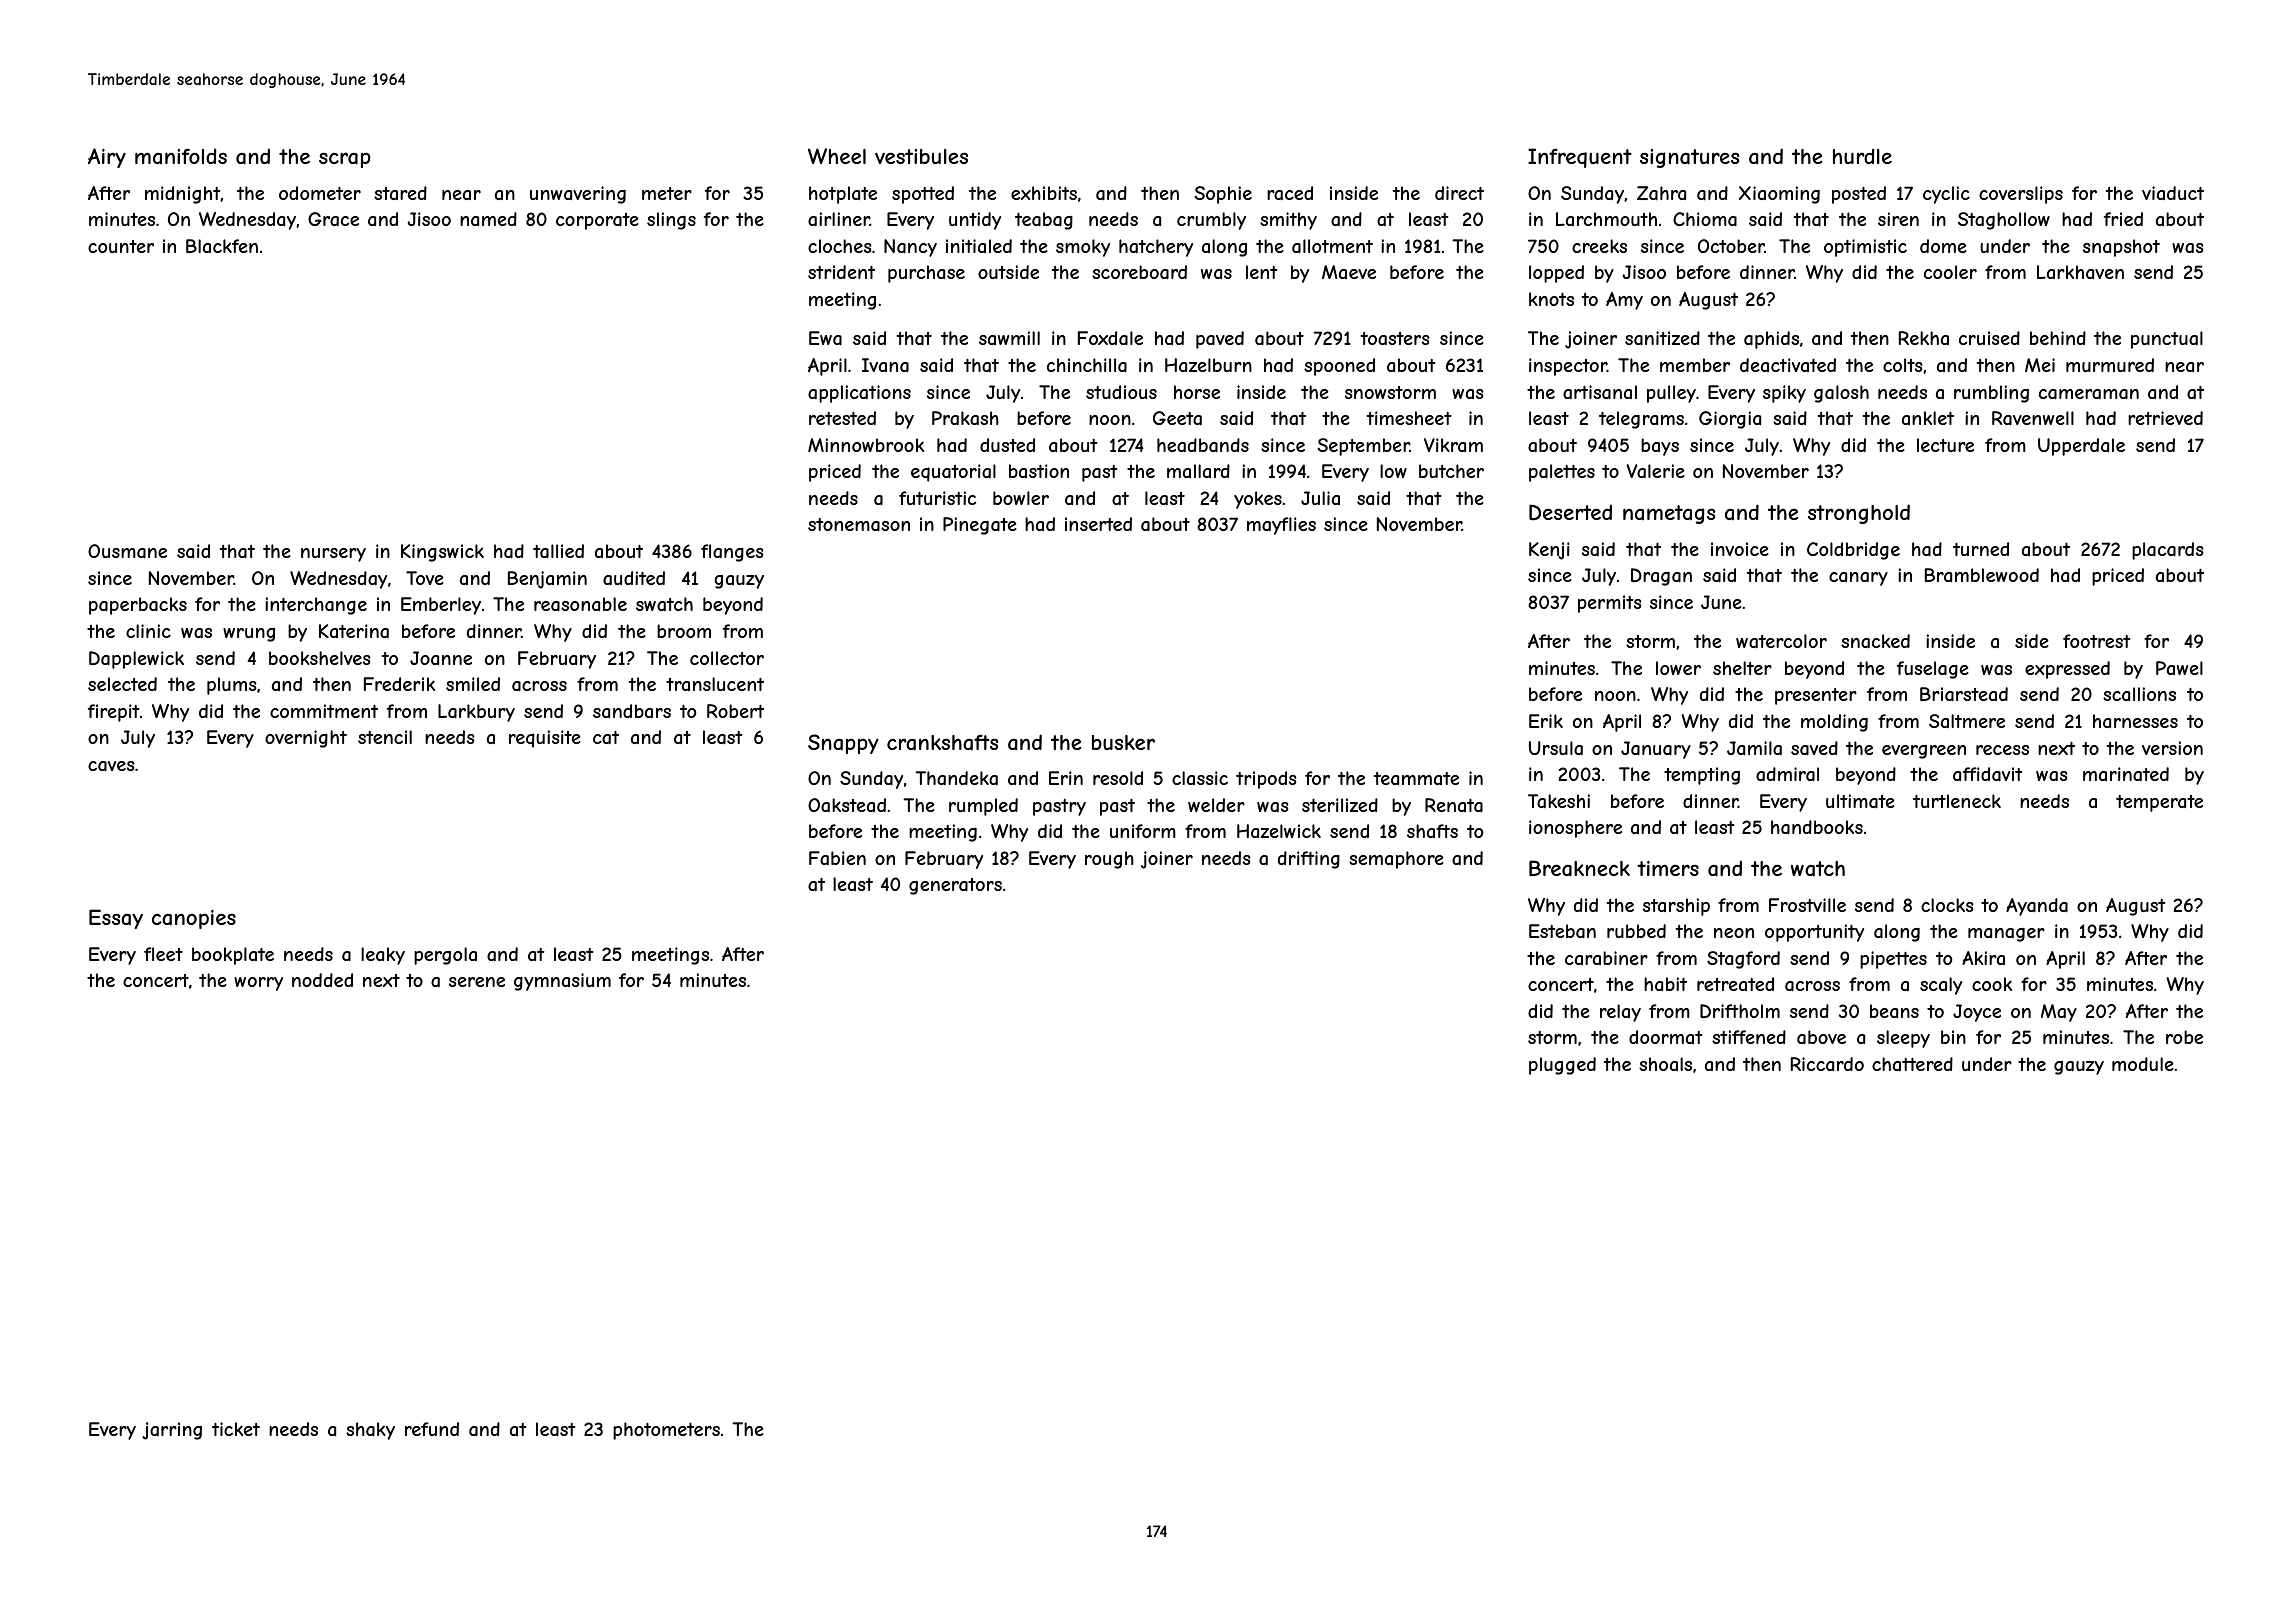 This screenshot has width=2292, height=1620. Describe the element at coordinates (2173, 193) in the screenshot. I see `viaduct` at that location.
